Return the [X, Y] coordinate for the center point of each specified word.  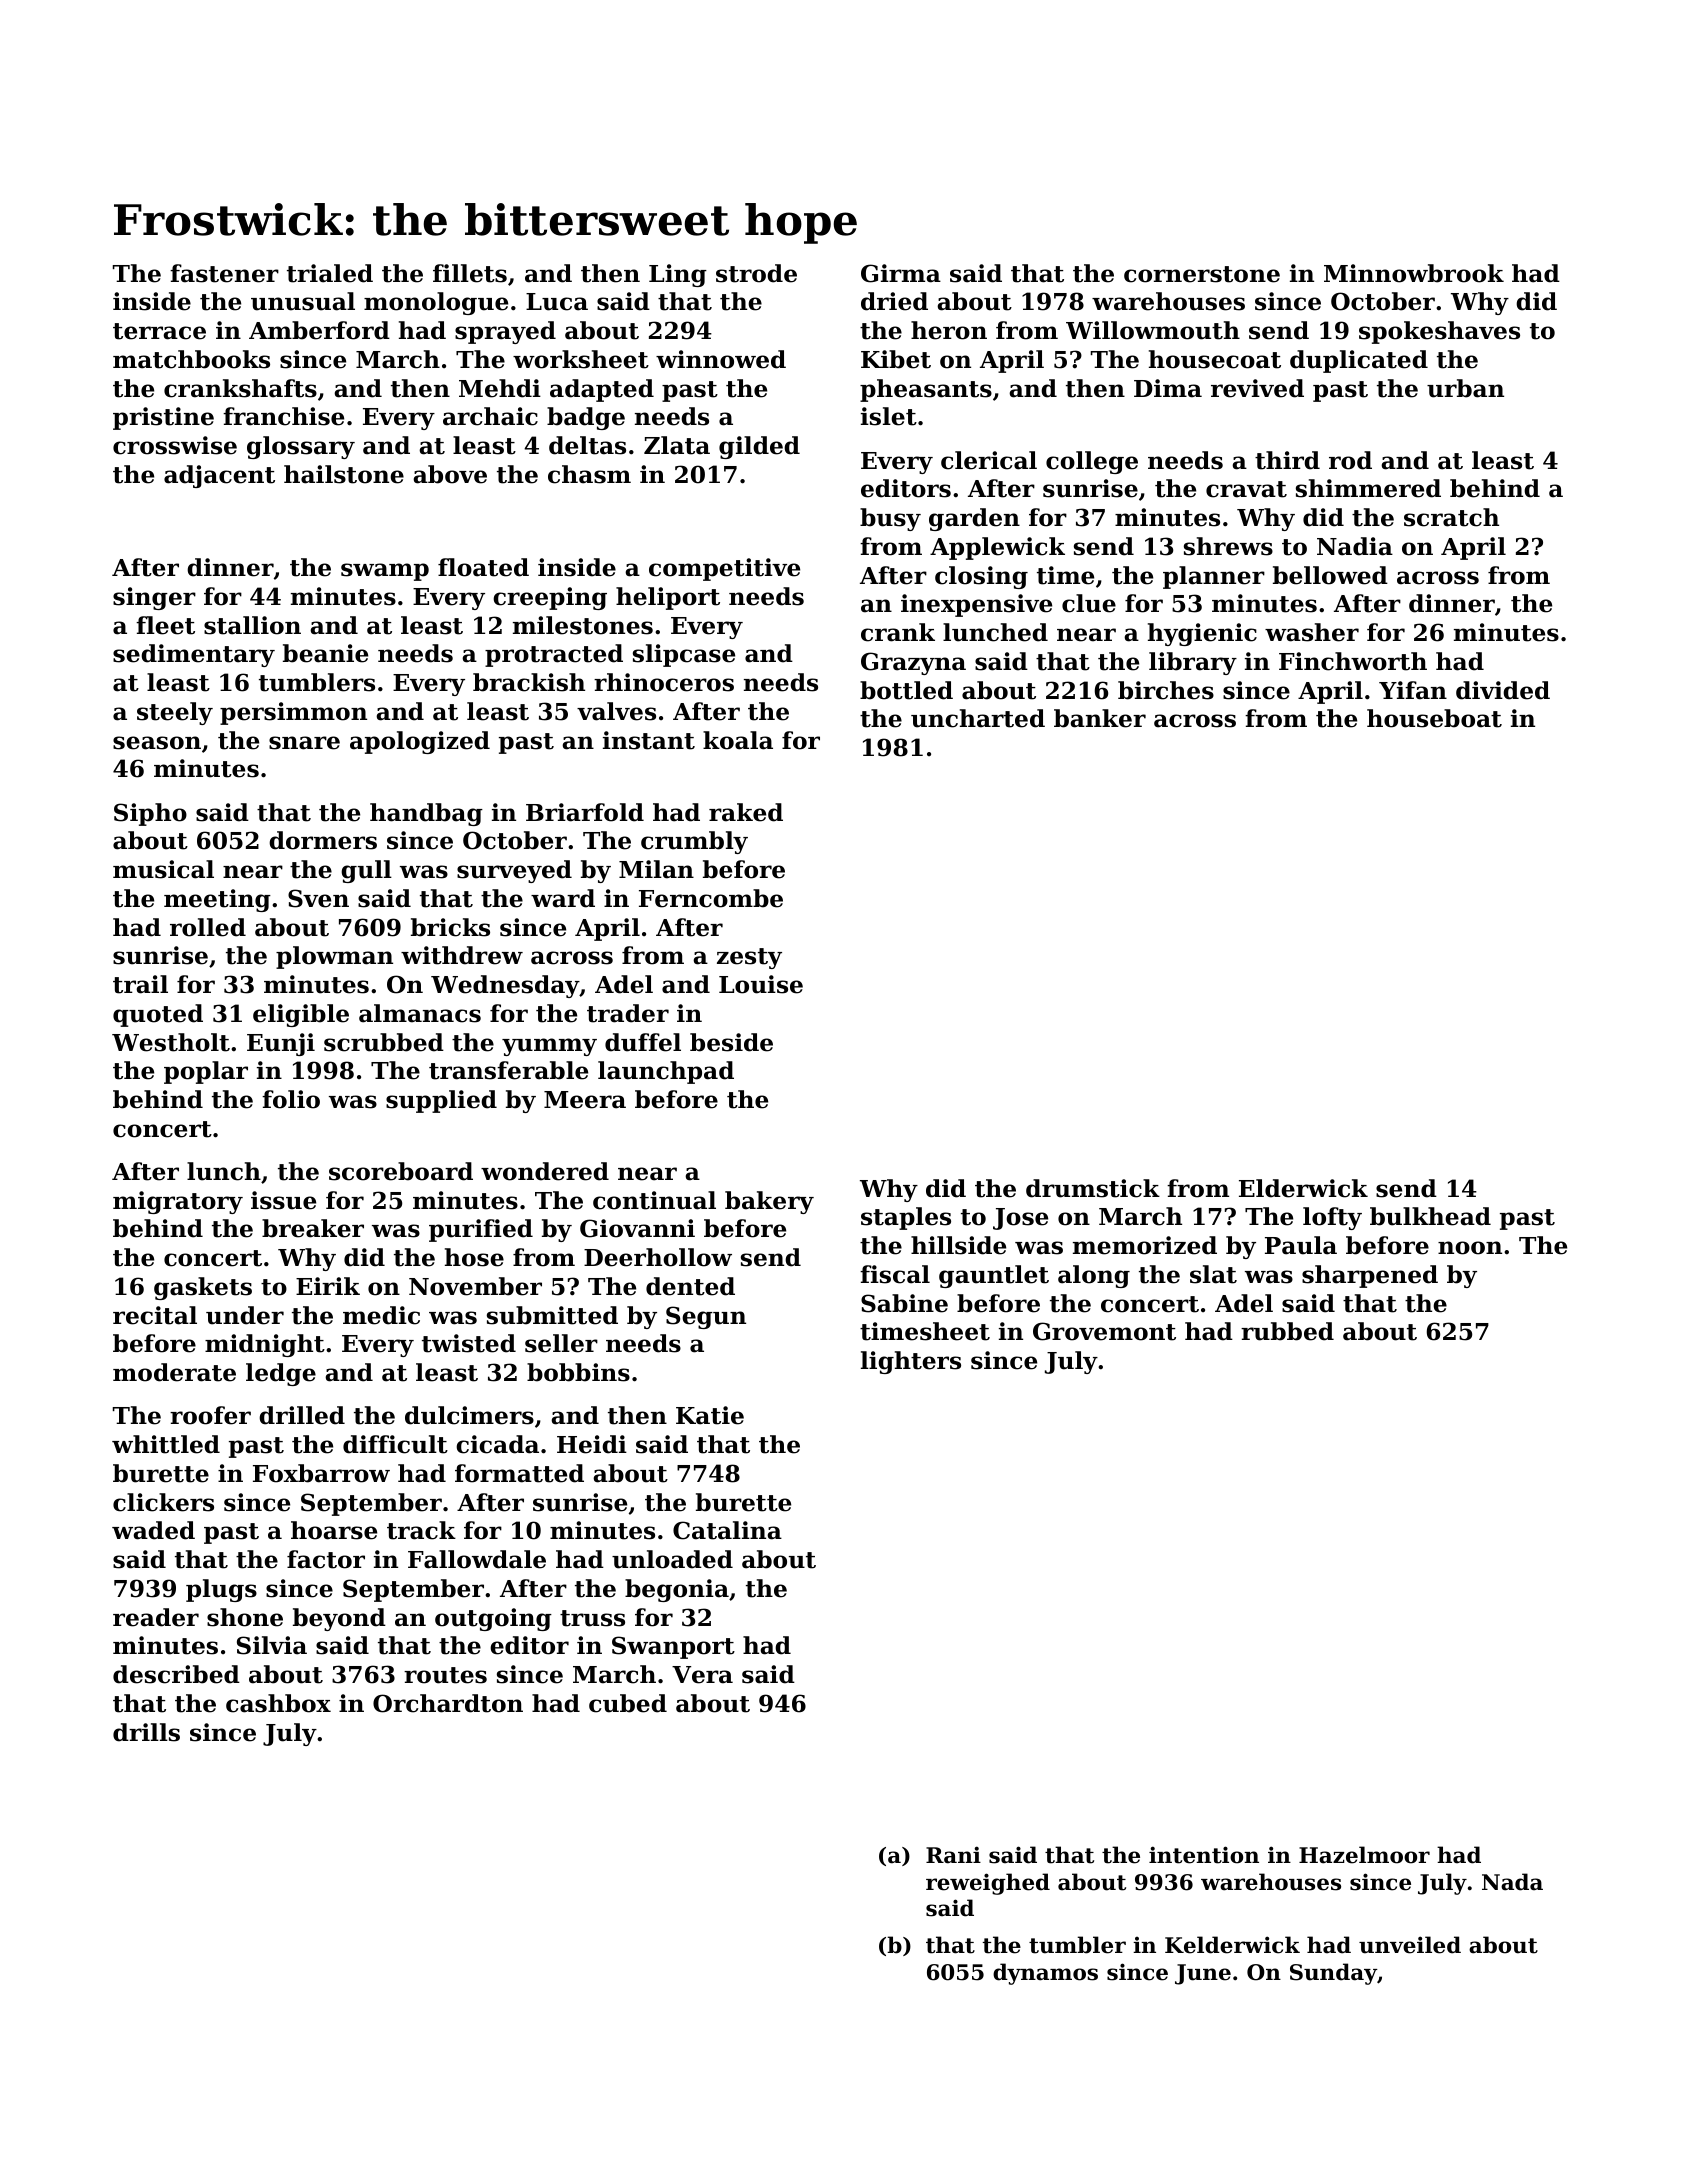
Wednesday [505, 986]
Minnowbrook [1414, 273]
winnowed [721, 359]
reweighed [988, 1884]
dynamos [1045, 1974]
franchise [283, 416]
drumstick [1093, 1188]
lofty [1332, 1218]
